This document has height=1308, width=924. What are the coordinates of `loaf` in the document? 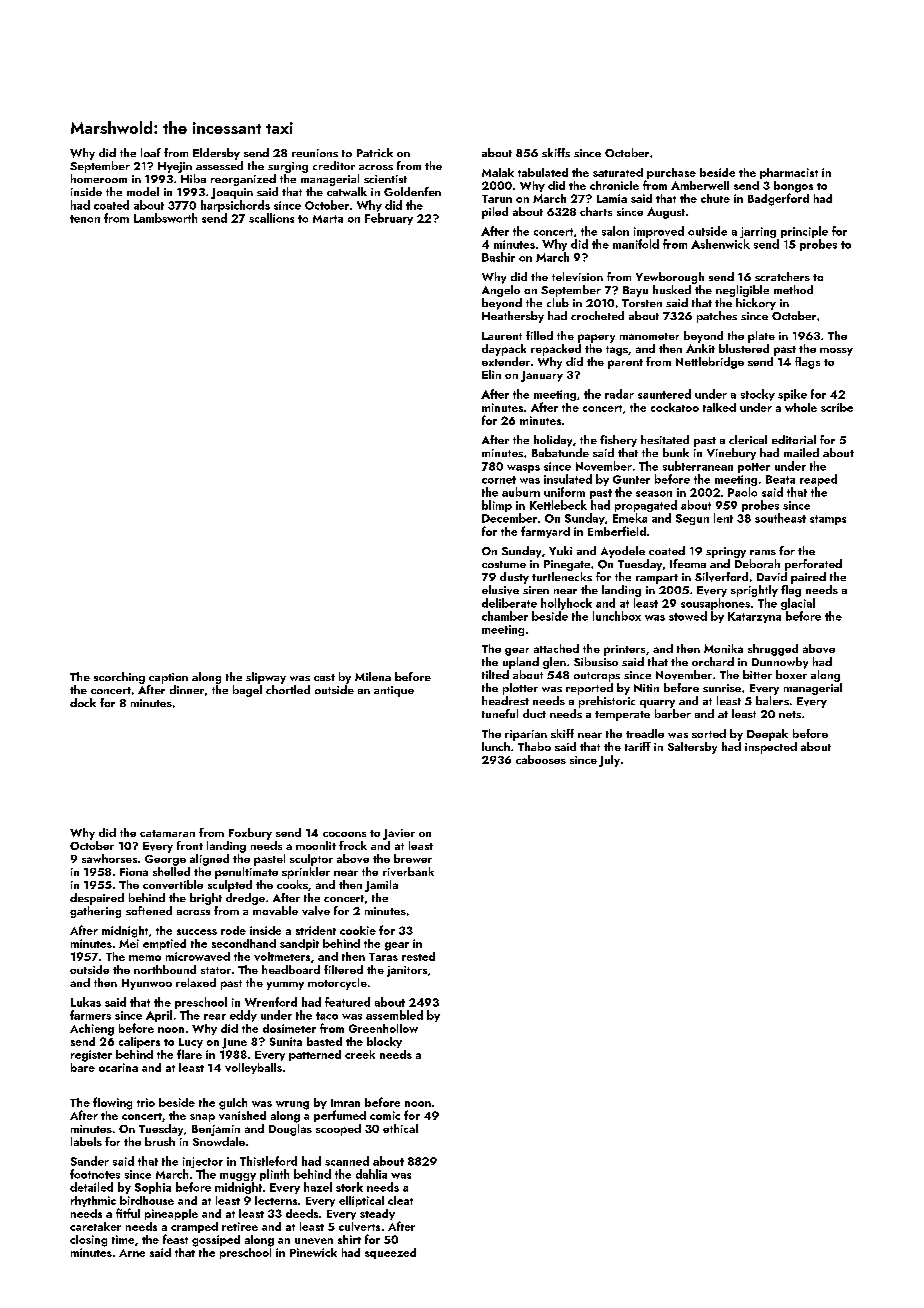 It's located at (151, 152).
